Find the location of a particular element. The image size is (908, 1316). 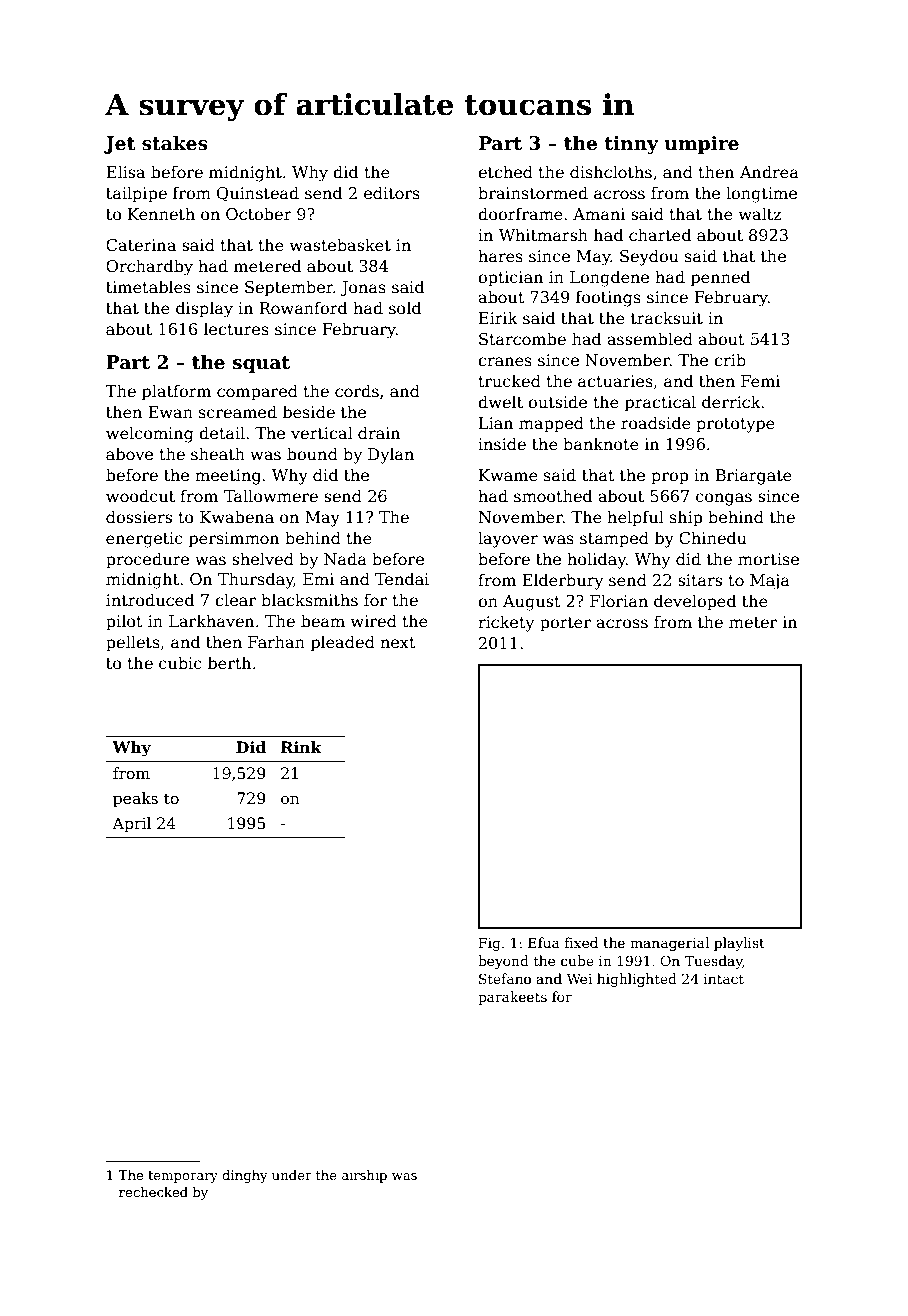

stakes is located at coordinates (175, 143).
